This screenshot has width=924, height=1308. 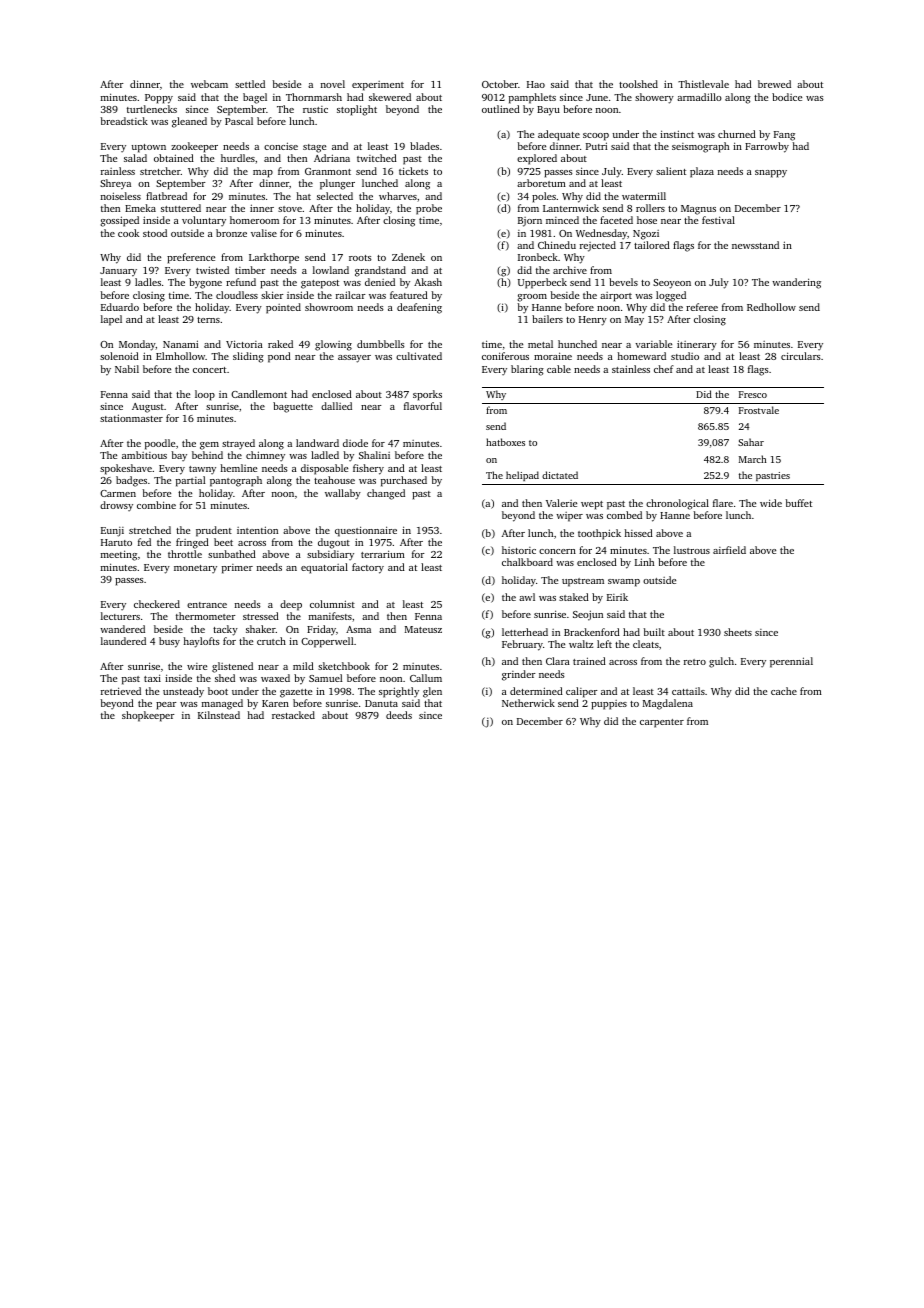 I want to click on airfield, so click(x=729, y=550).
